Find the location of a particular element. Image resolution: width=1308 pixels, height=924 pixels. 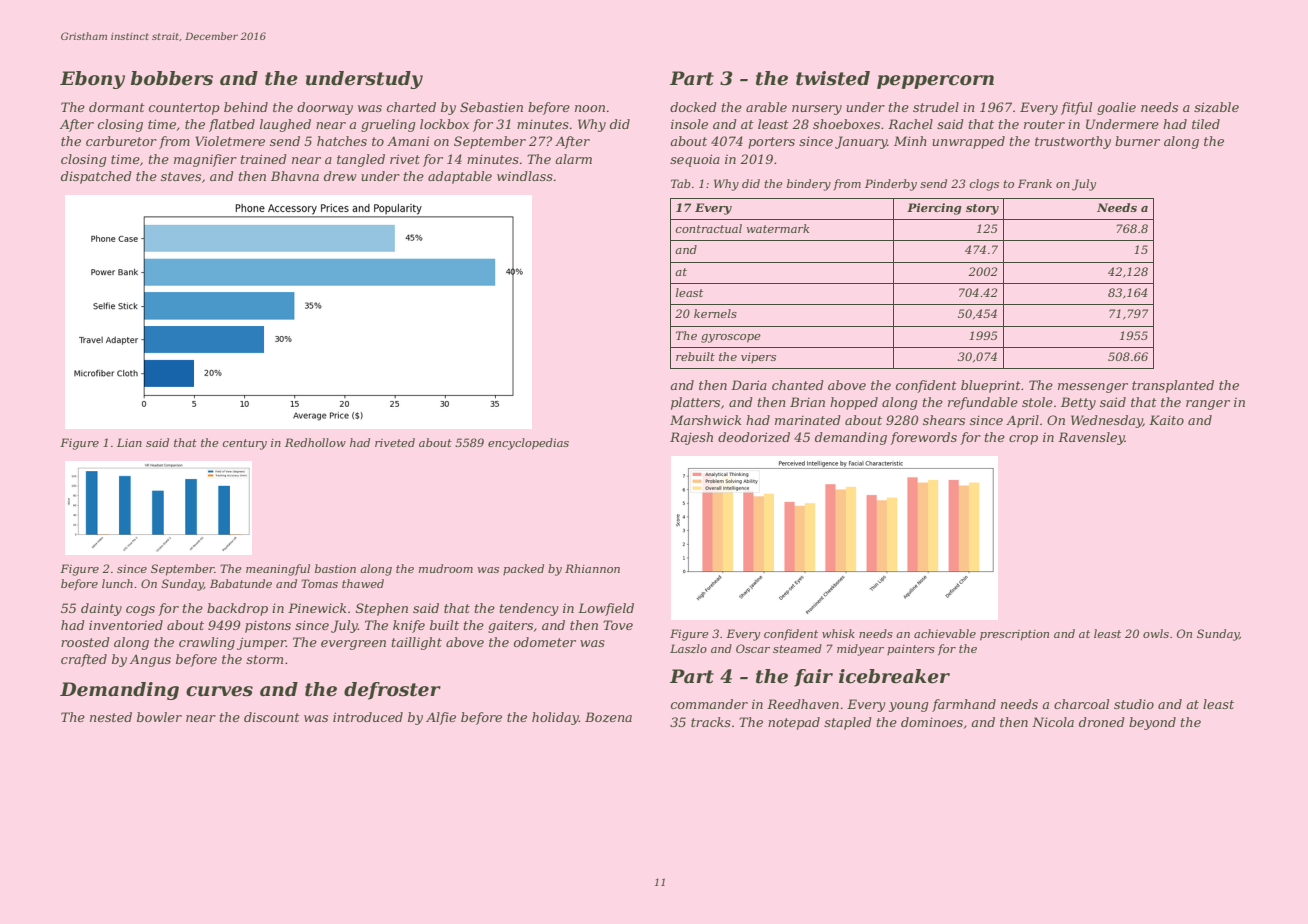

platters is located at coordinates (695, 403).
